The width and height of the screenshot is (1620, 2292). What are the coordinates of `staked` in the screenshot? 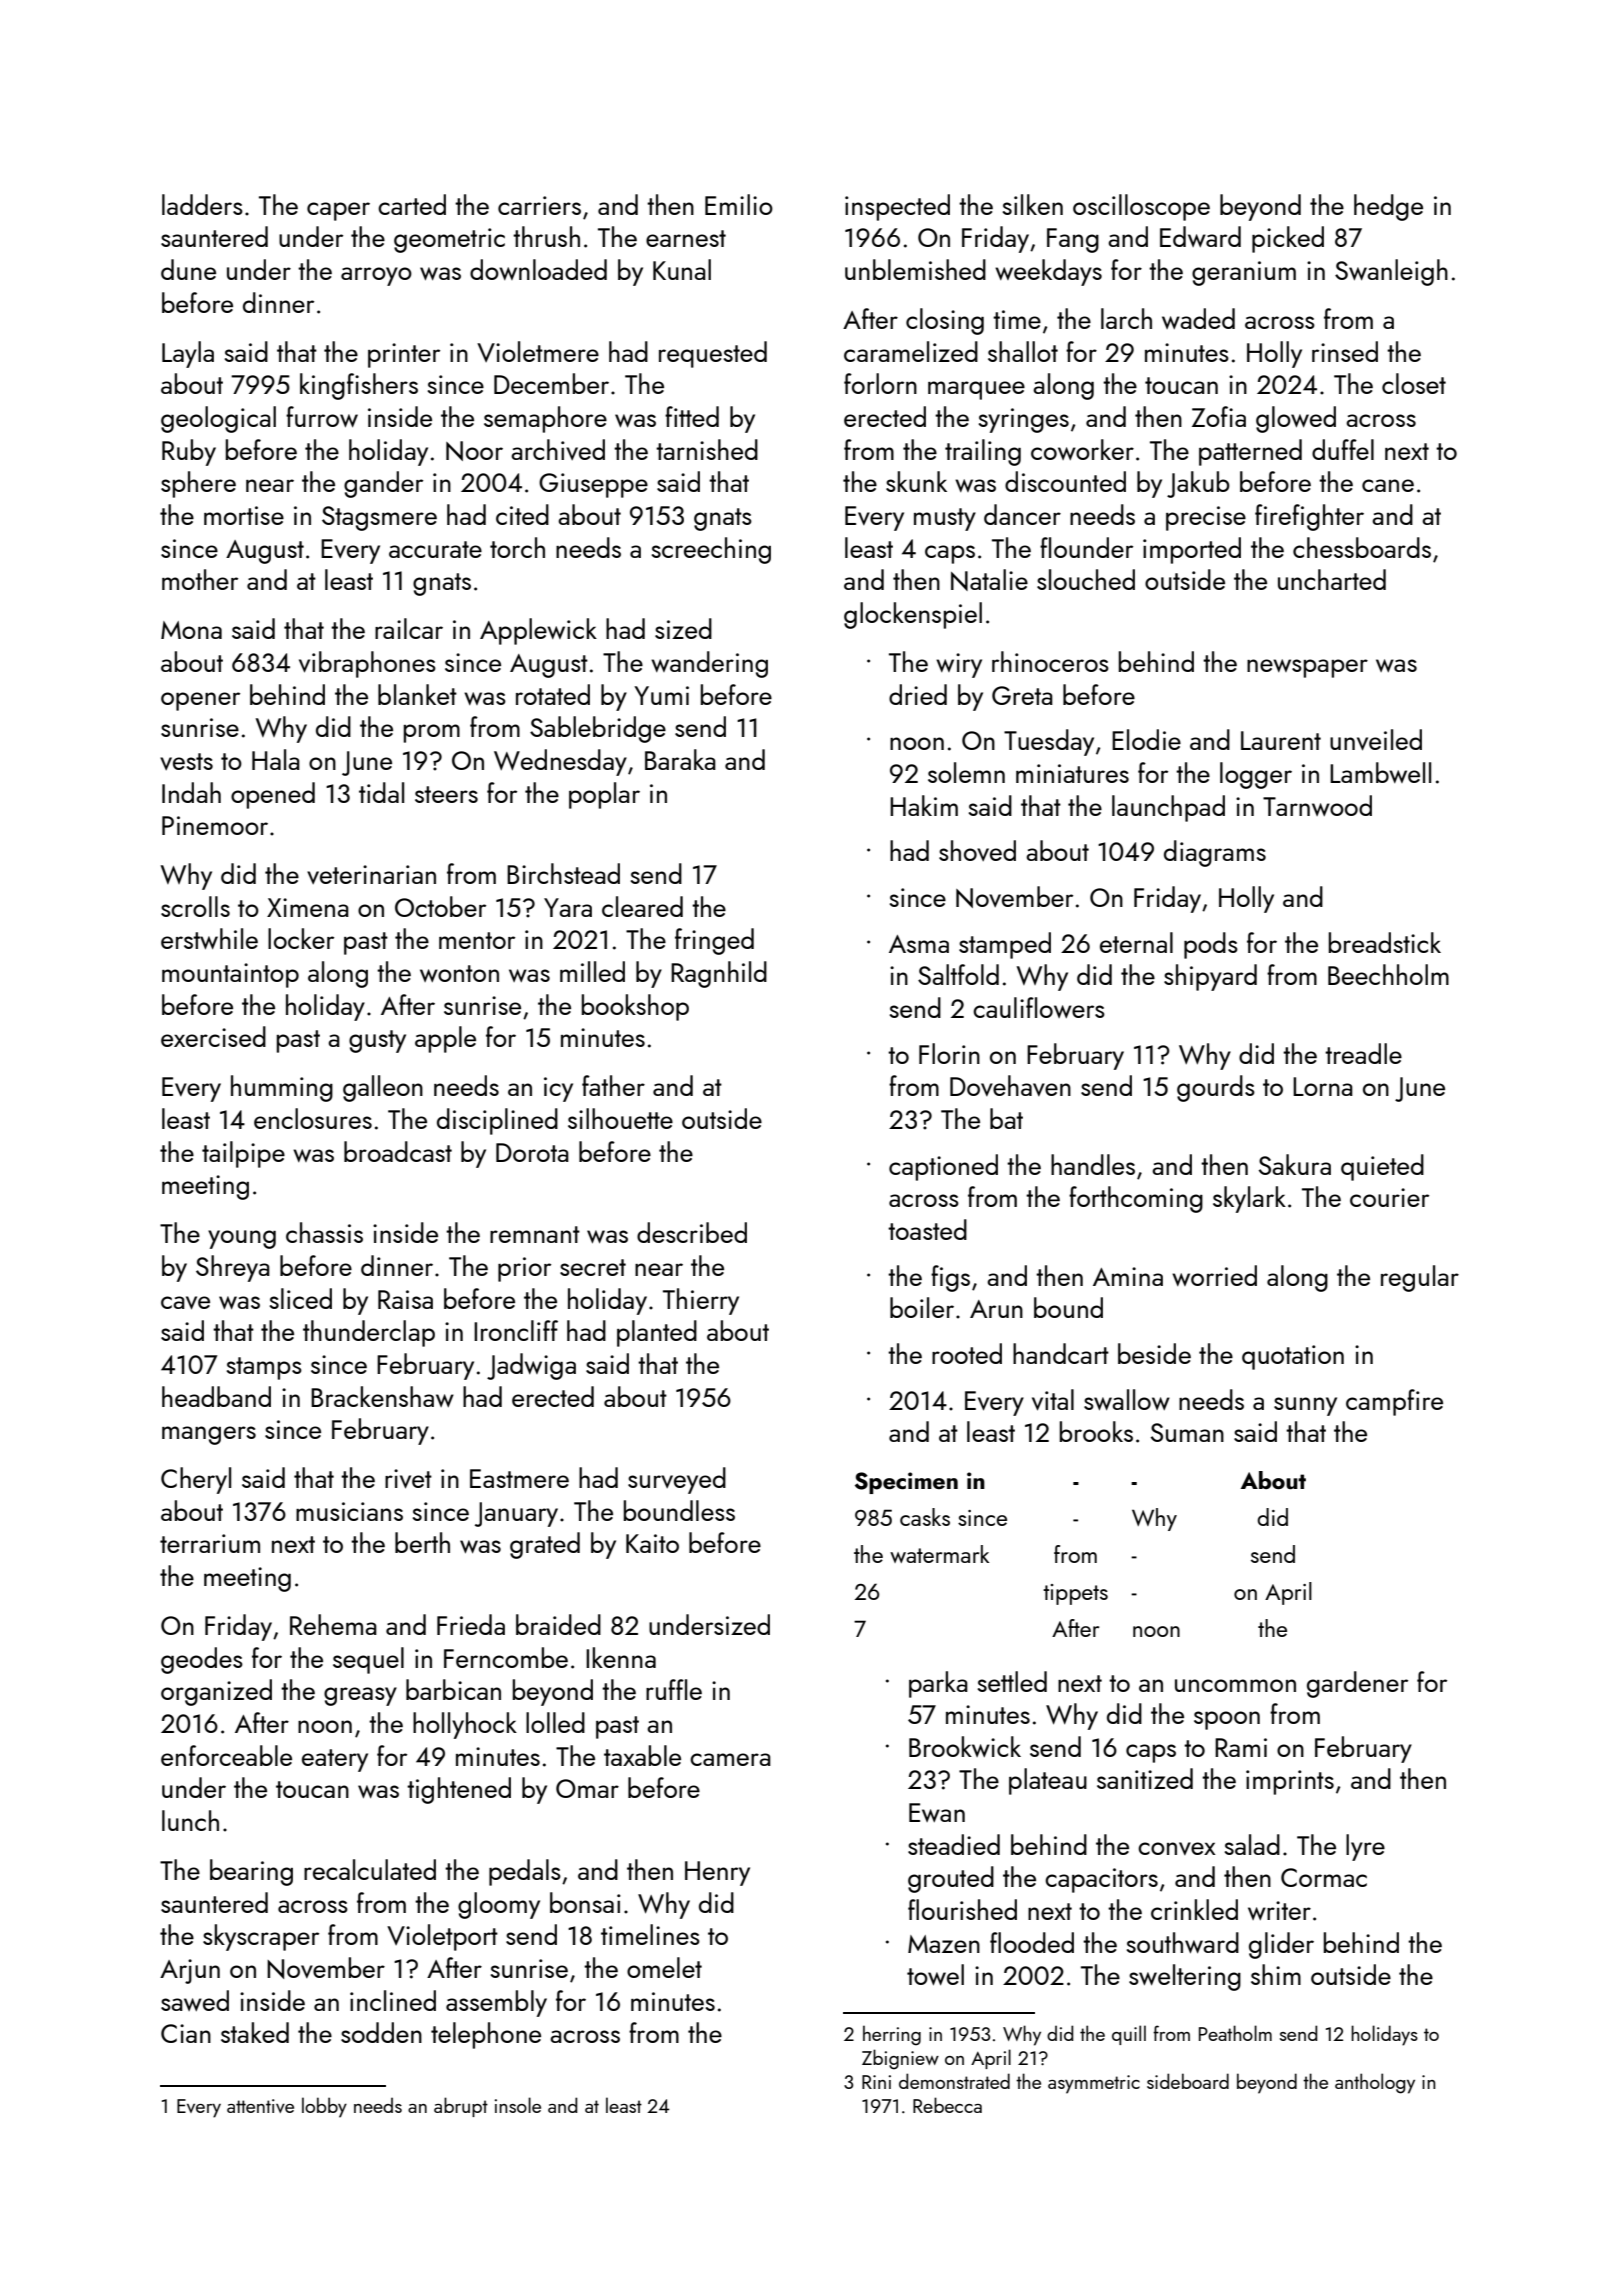 It's located at (255, 2032).
